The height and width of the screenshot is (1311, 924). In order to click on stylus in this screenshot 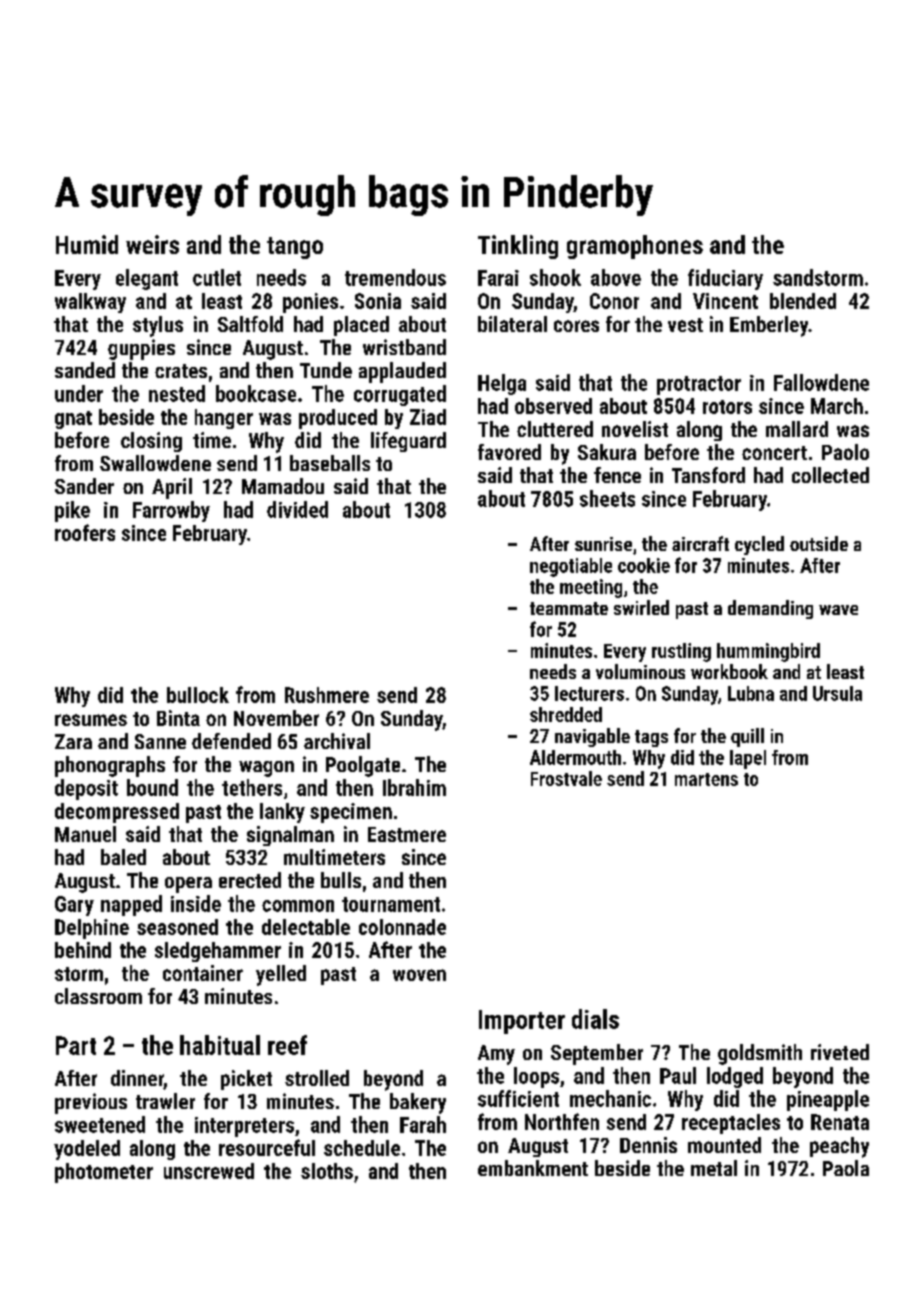, I will do `click(158, 326)`.
